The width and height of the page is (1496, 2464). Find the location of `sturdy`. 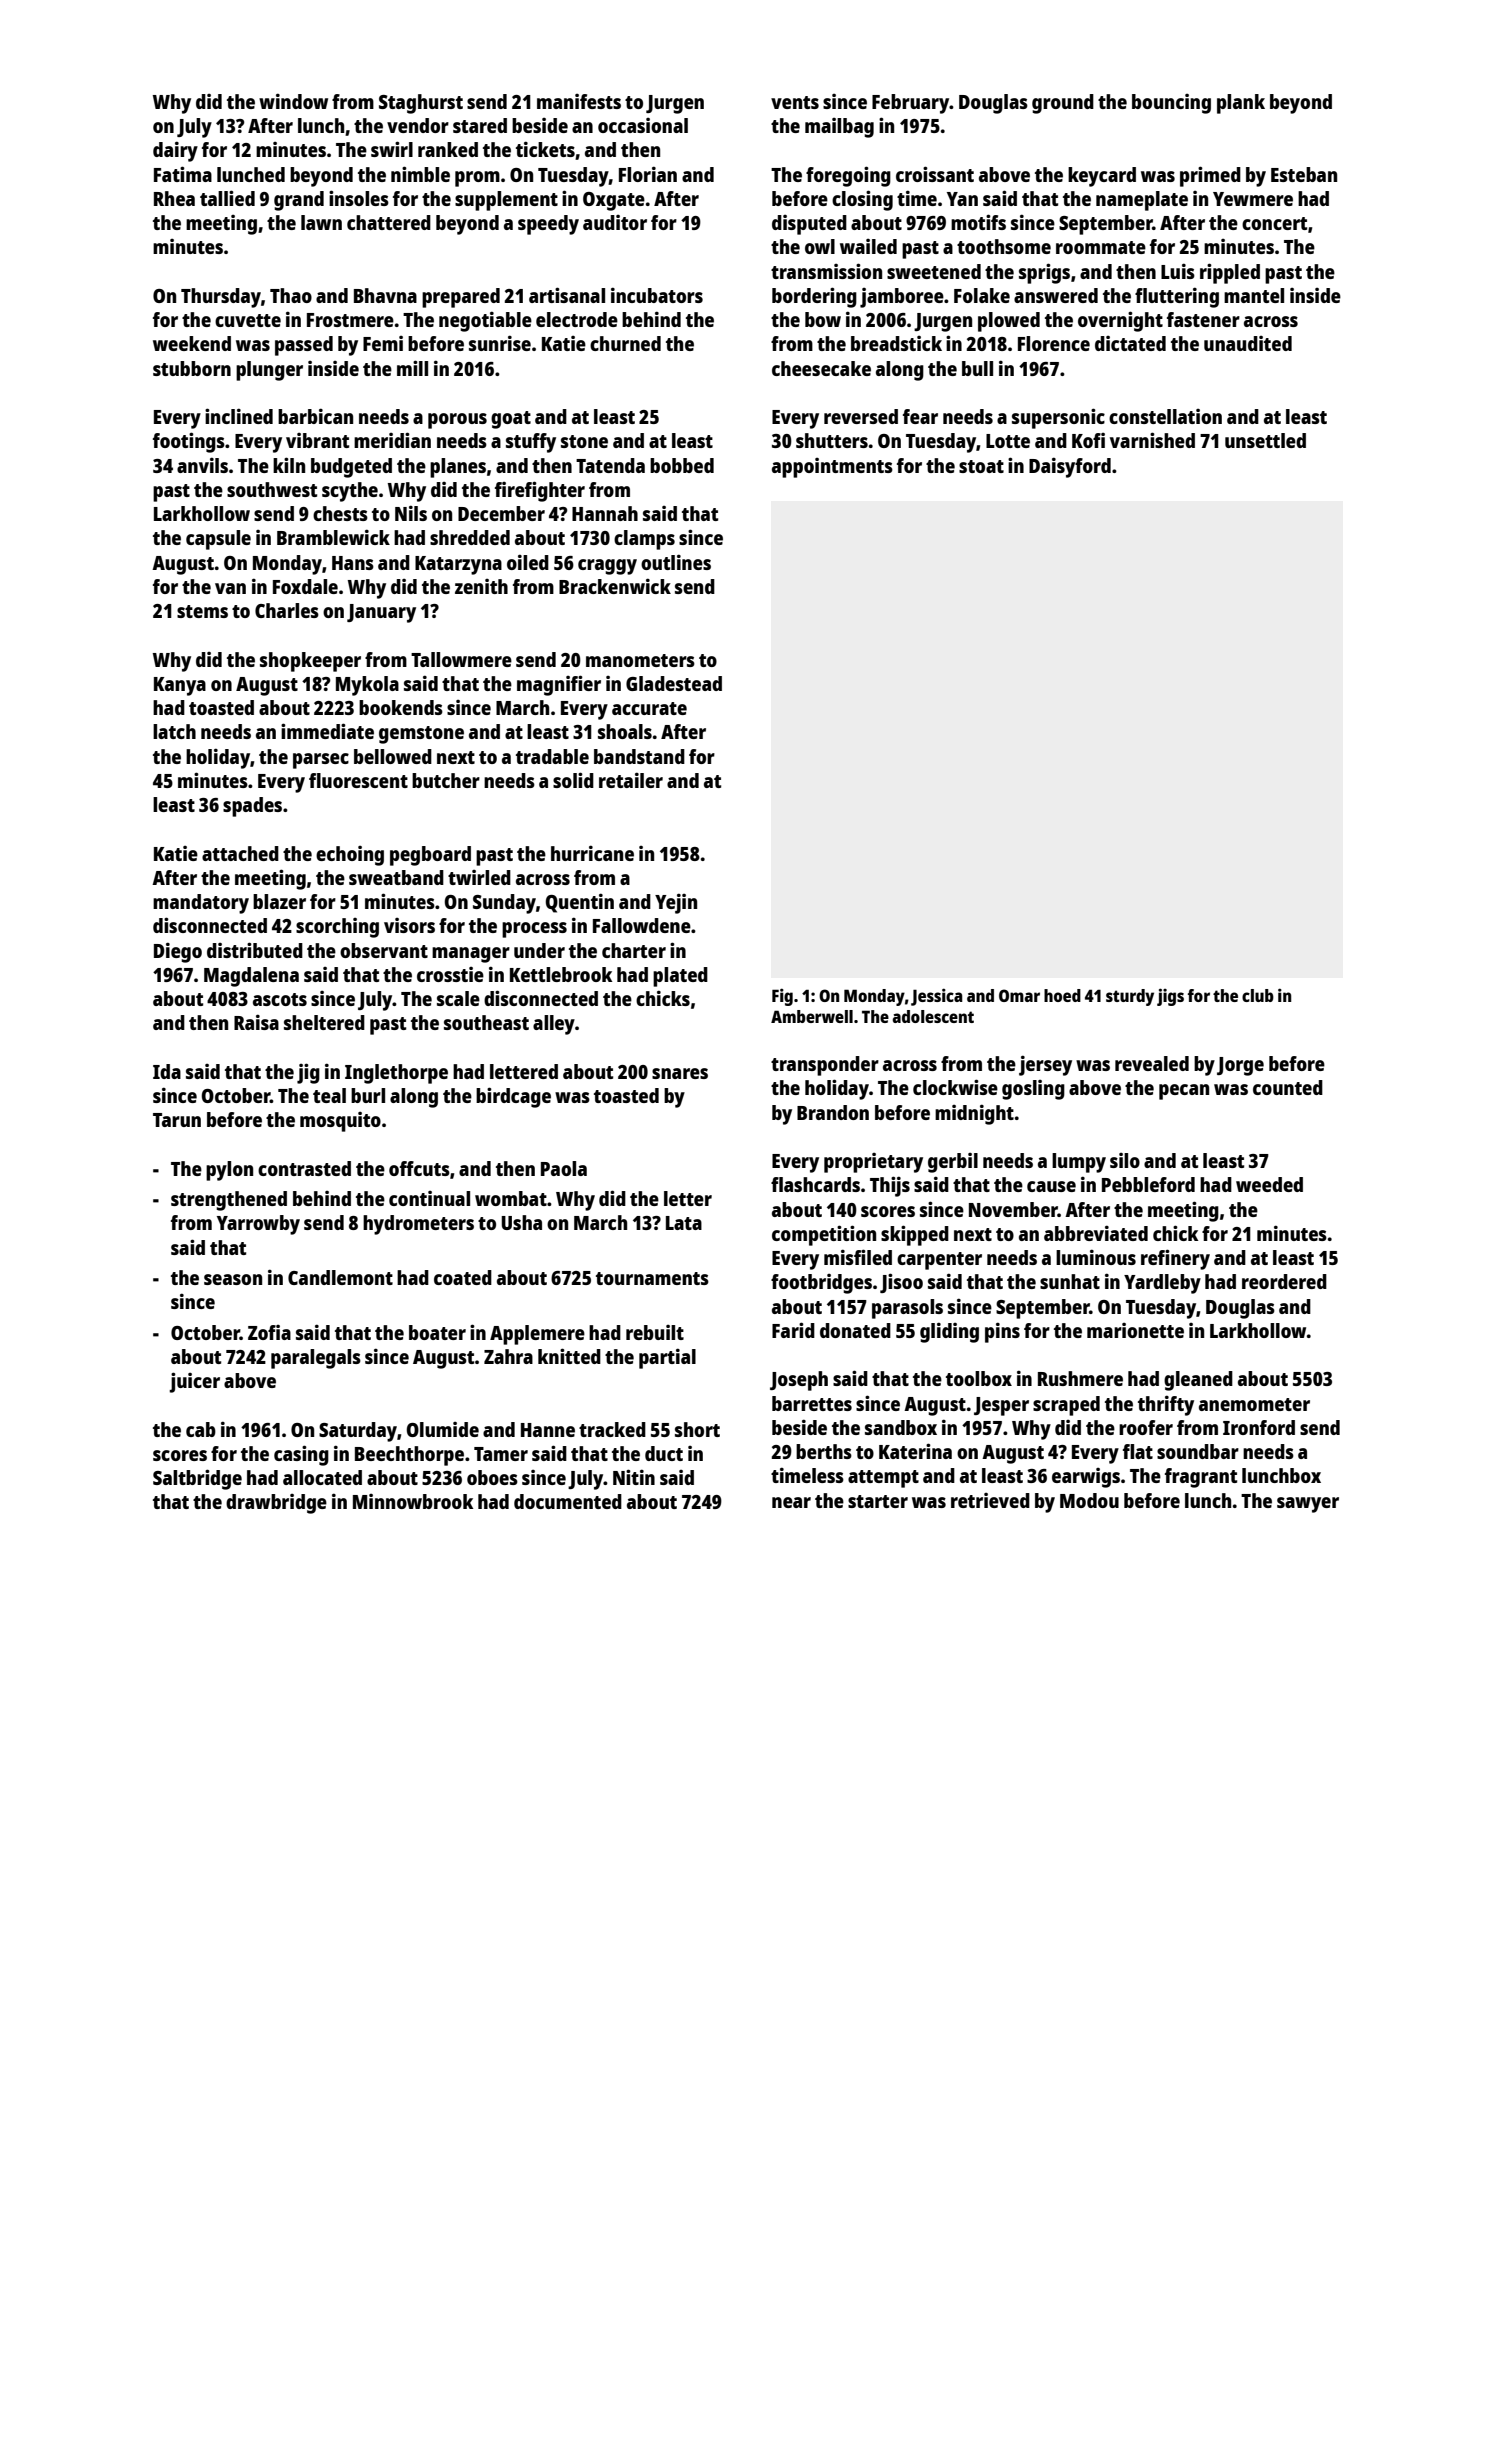

sturdy is located at coordinates (1130, 997).
